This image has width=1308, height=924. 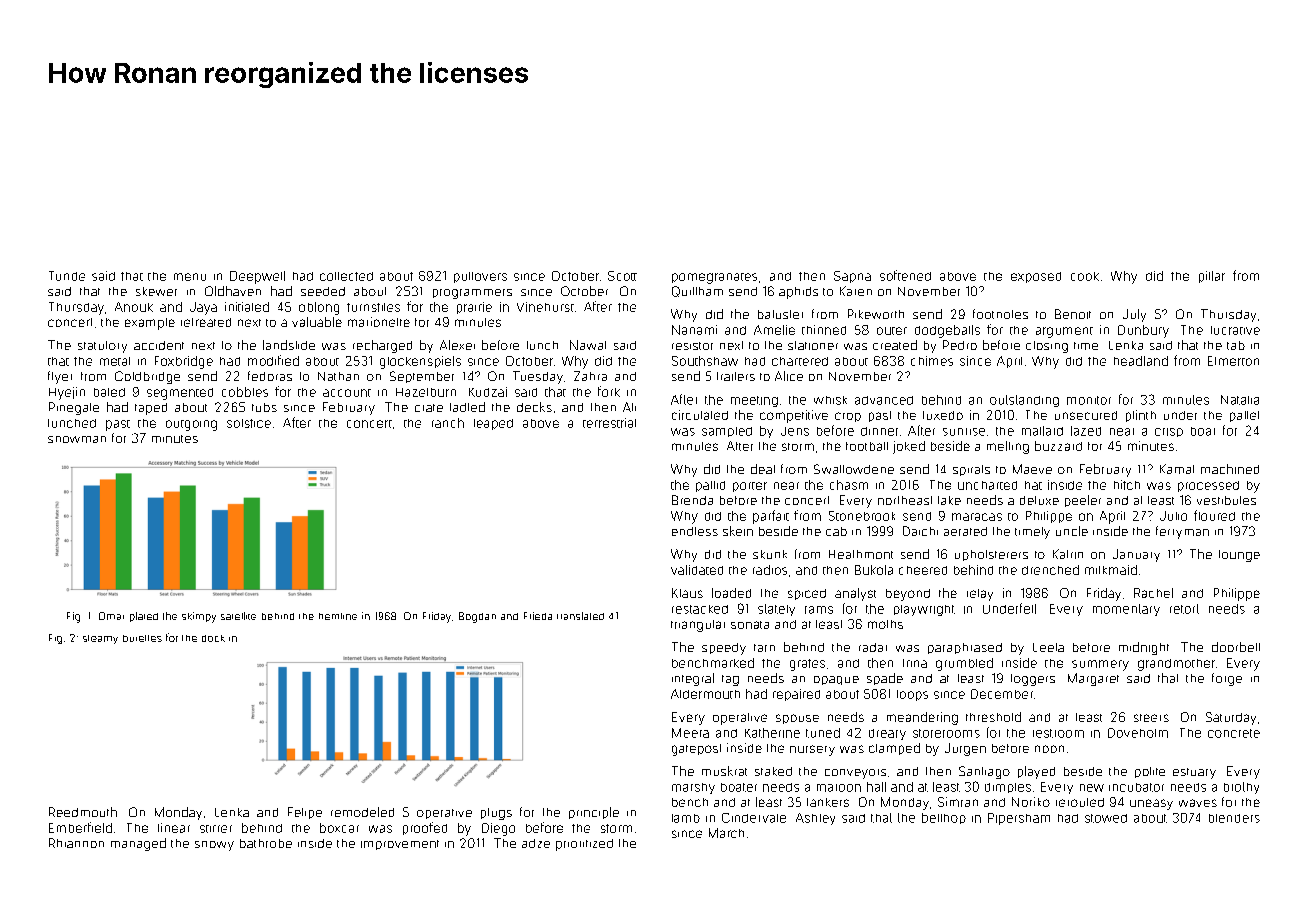 What do you see at coordinates (697, 291) in the image?
I see `Quillham` at bounding box center [697, 291].
